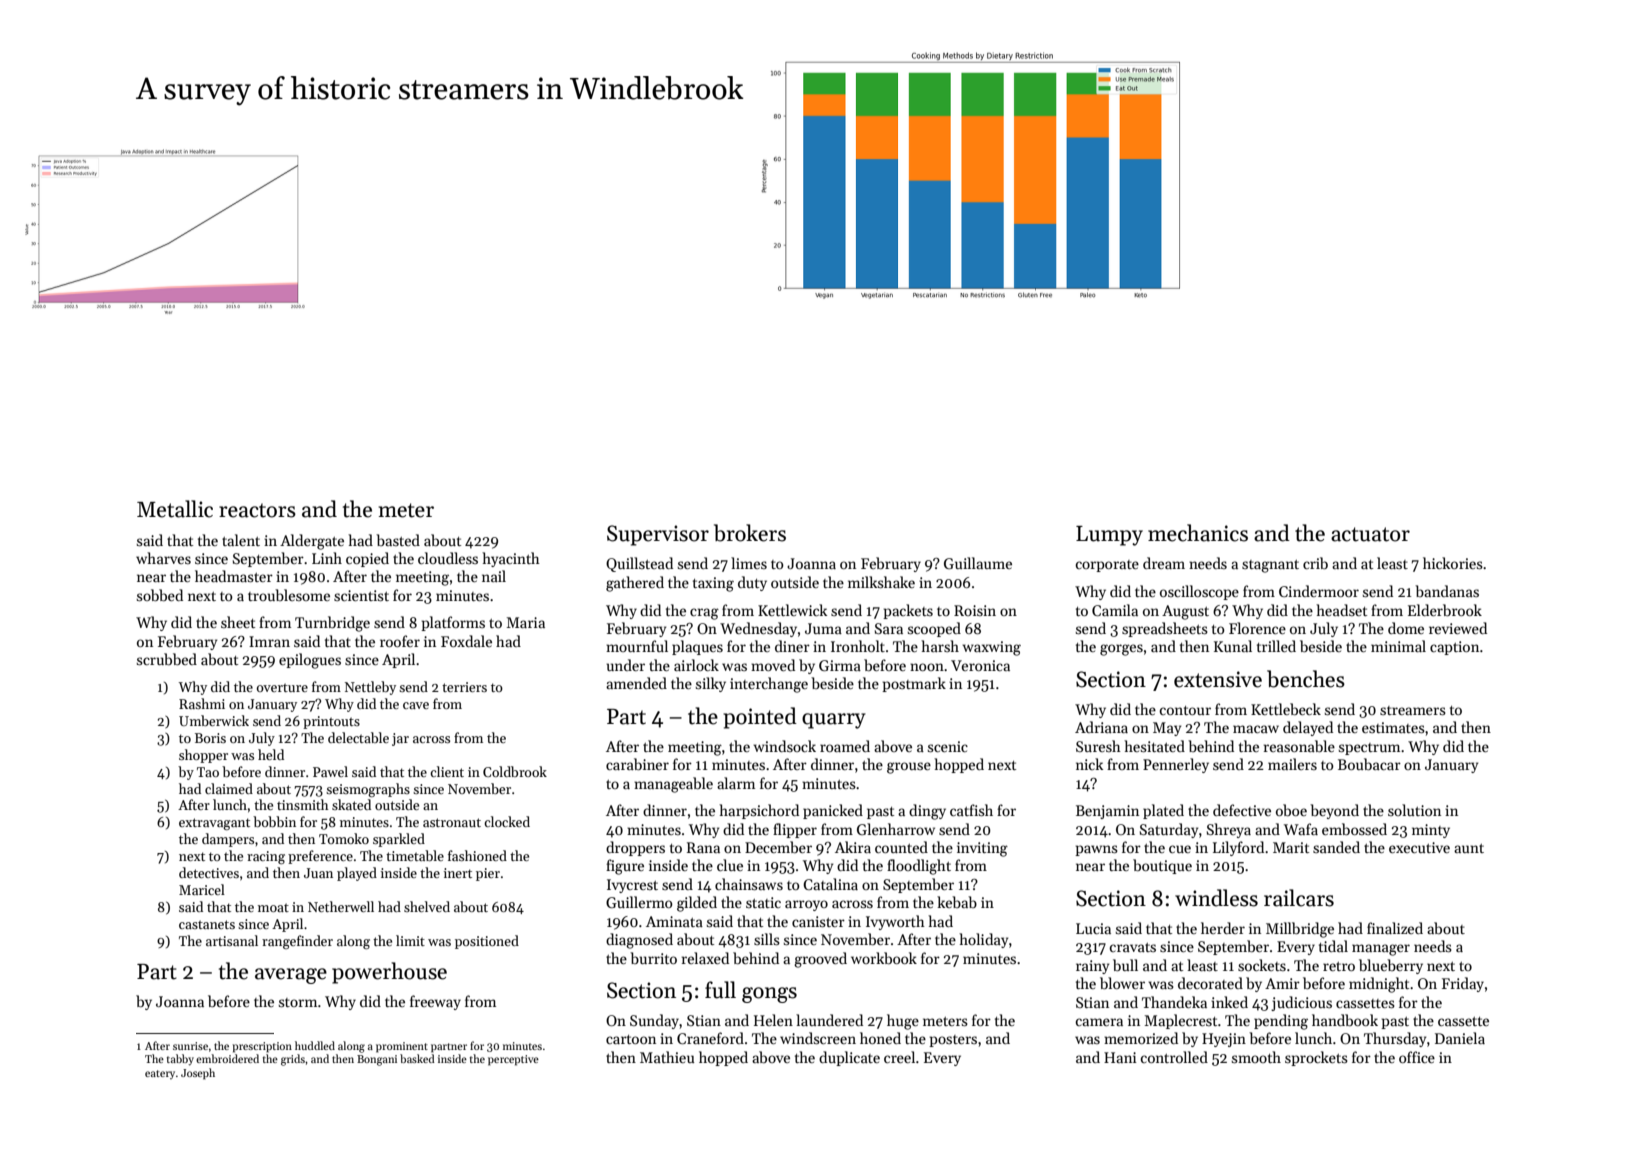  Describe the element at coordinates (1379, 985) in the screenshot. I see `midnight` at that location.
